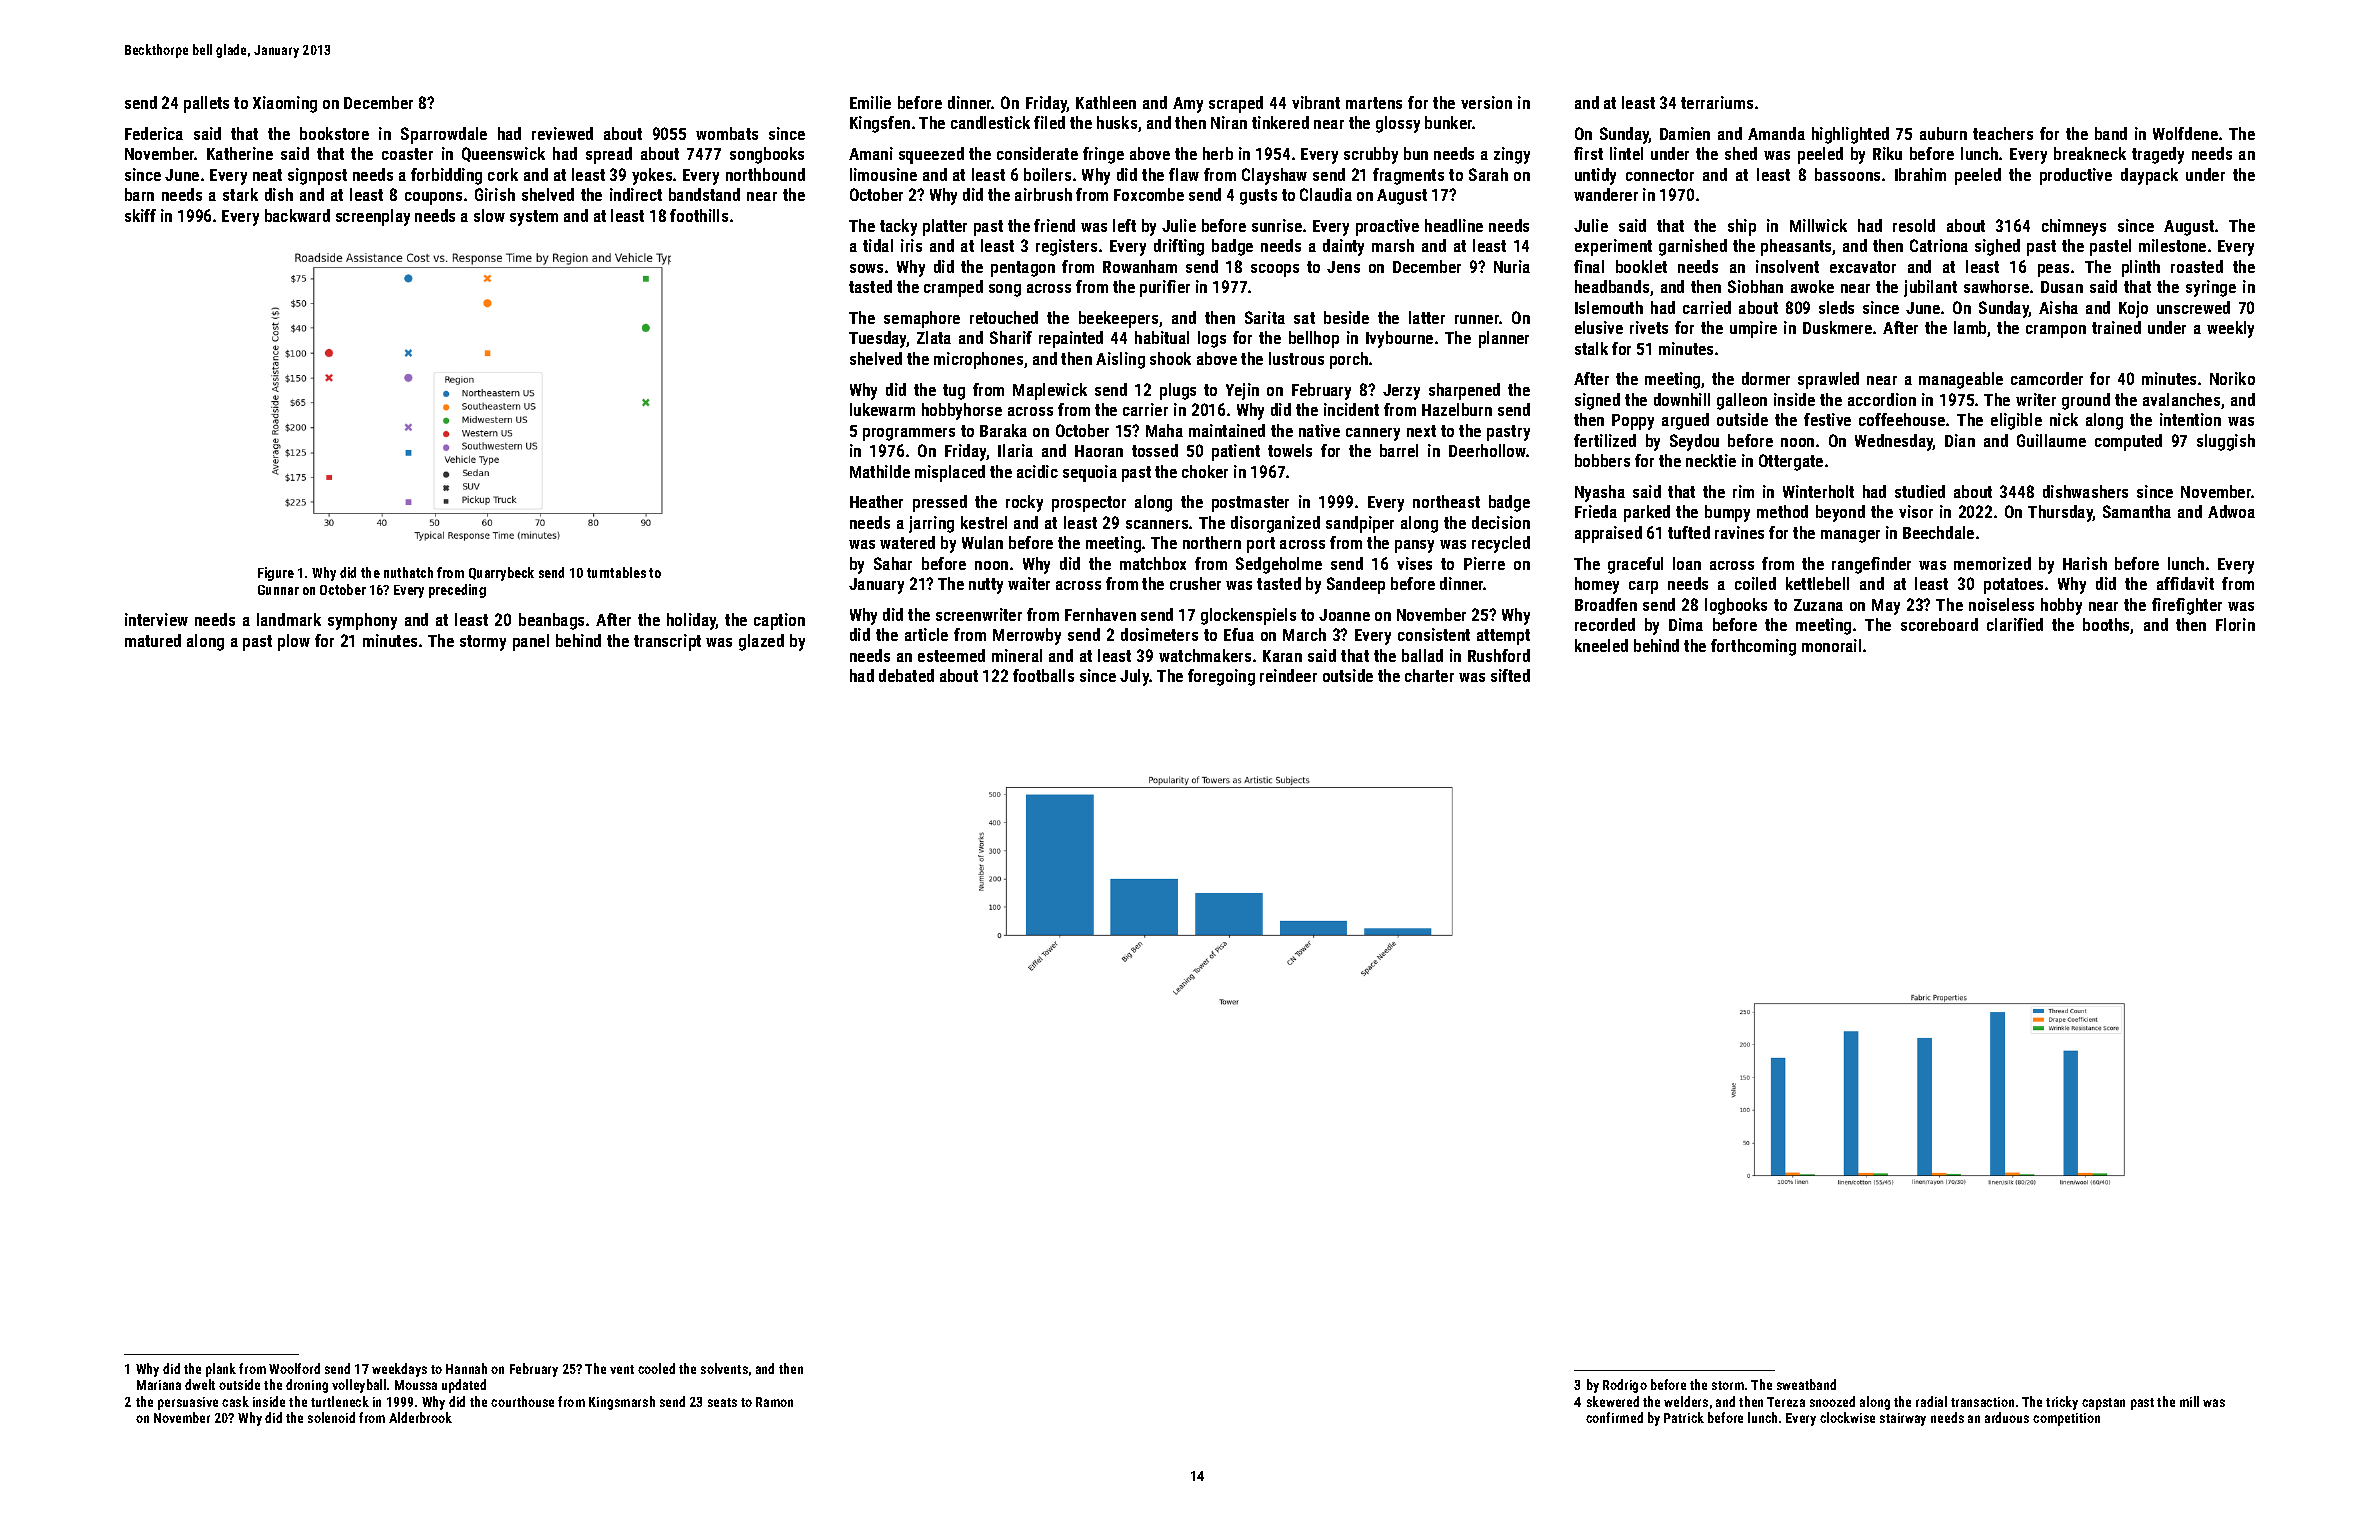 The width and height of the image is (2380, 1540). Describe the element at coordinates (2230, 329) in the image. I see `weekly` at that location.
